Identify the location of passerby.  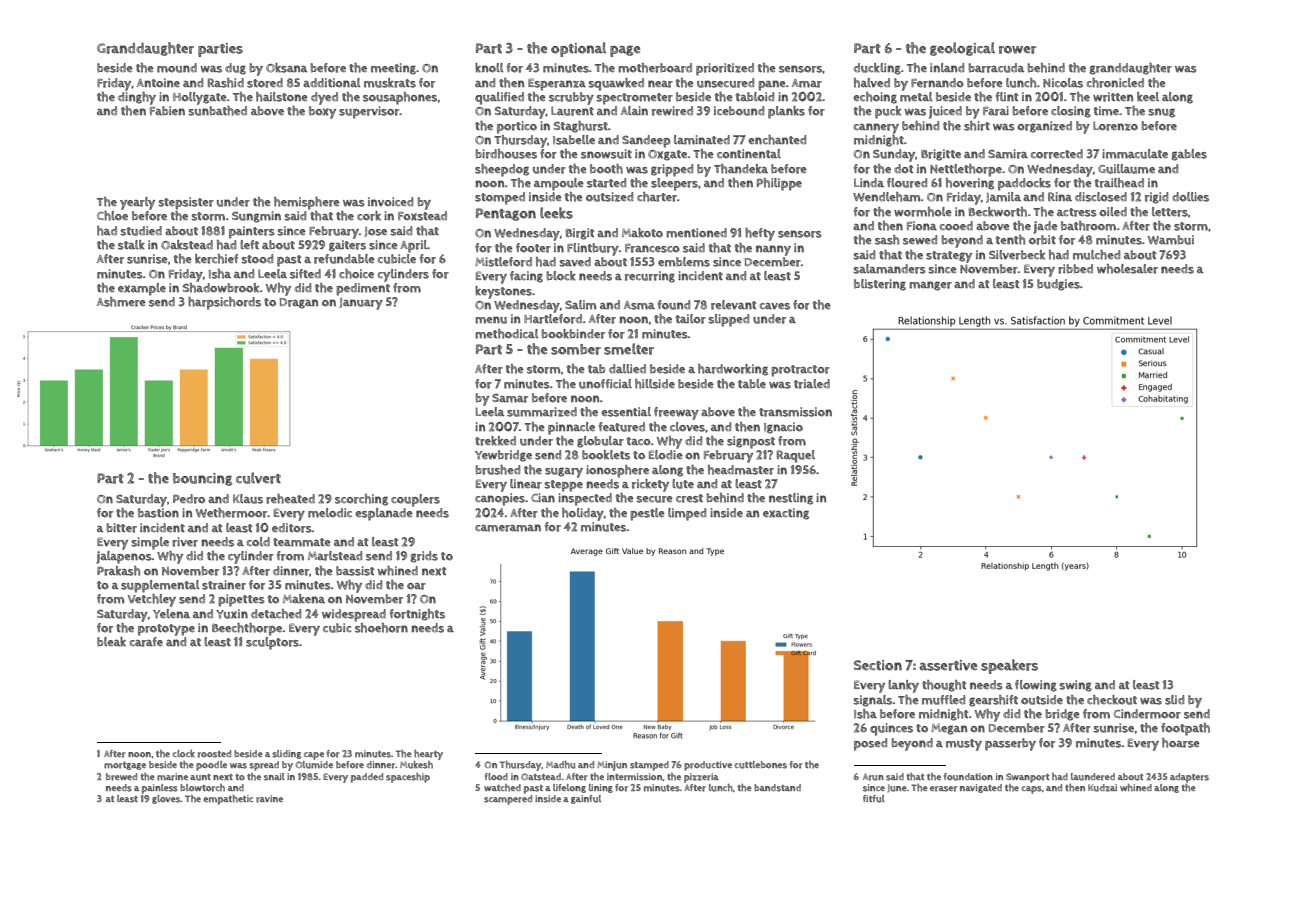
(1010, 744).
